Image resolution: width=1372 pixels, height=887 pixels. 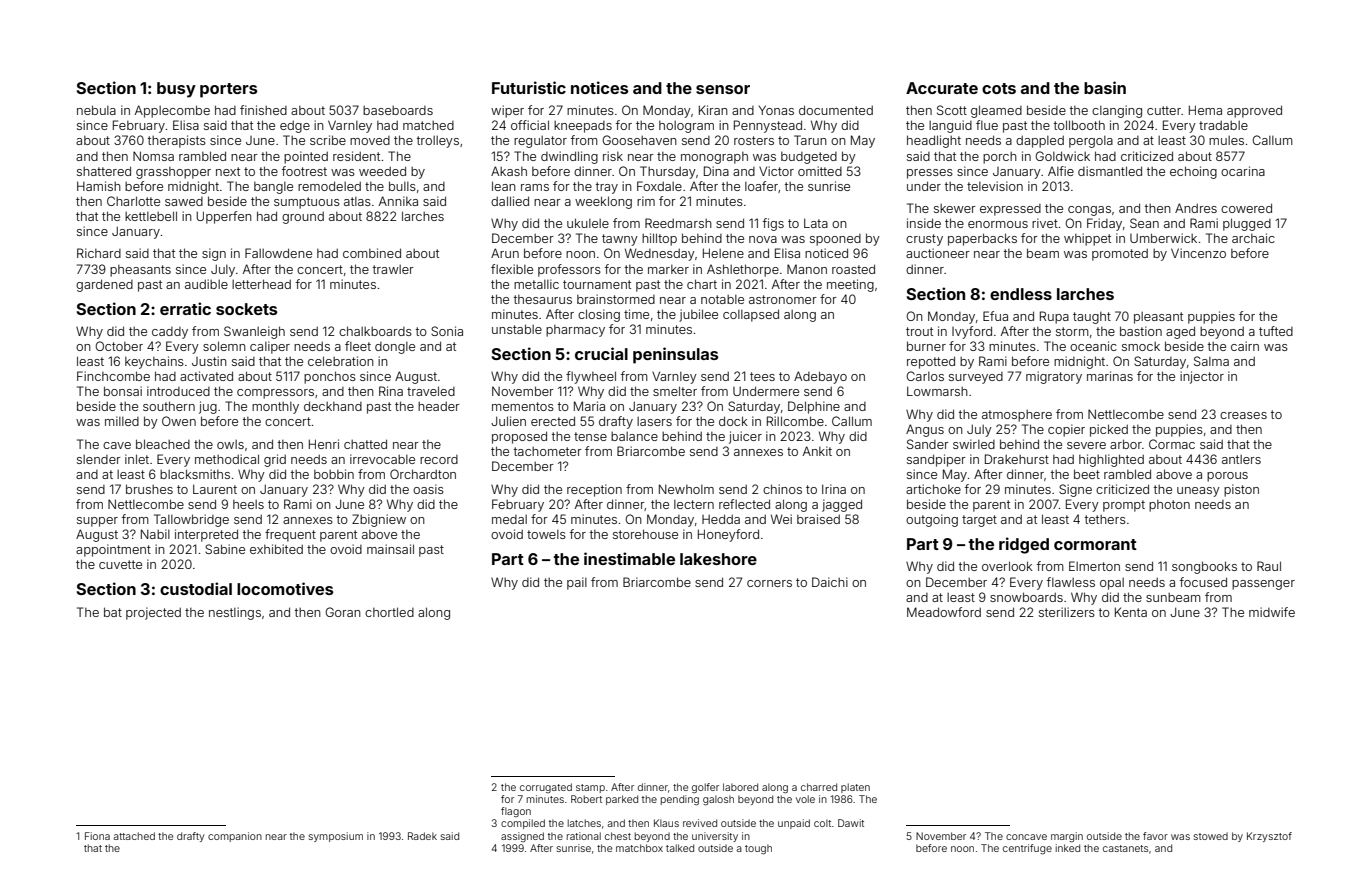 I want to click on pail, so click(x=577, y=583).
